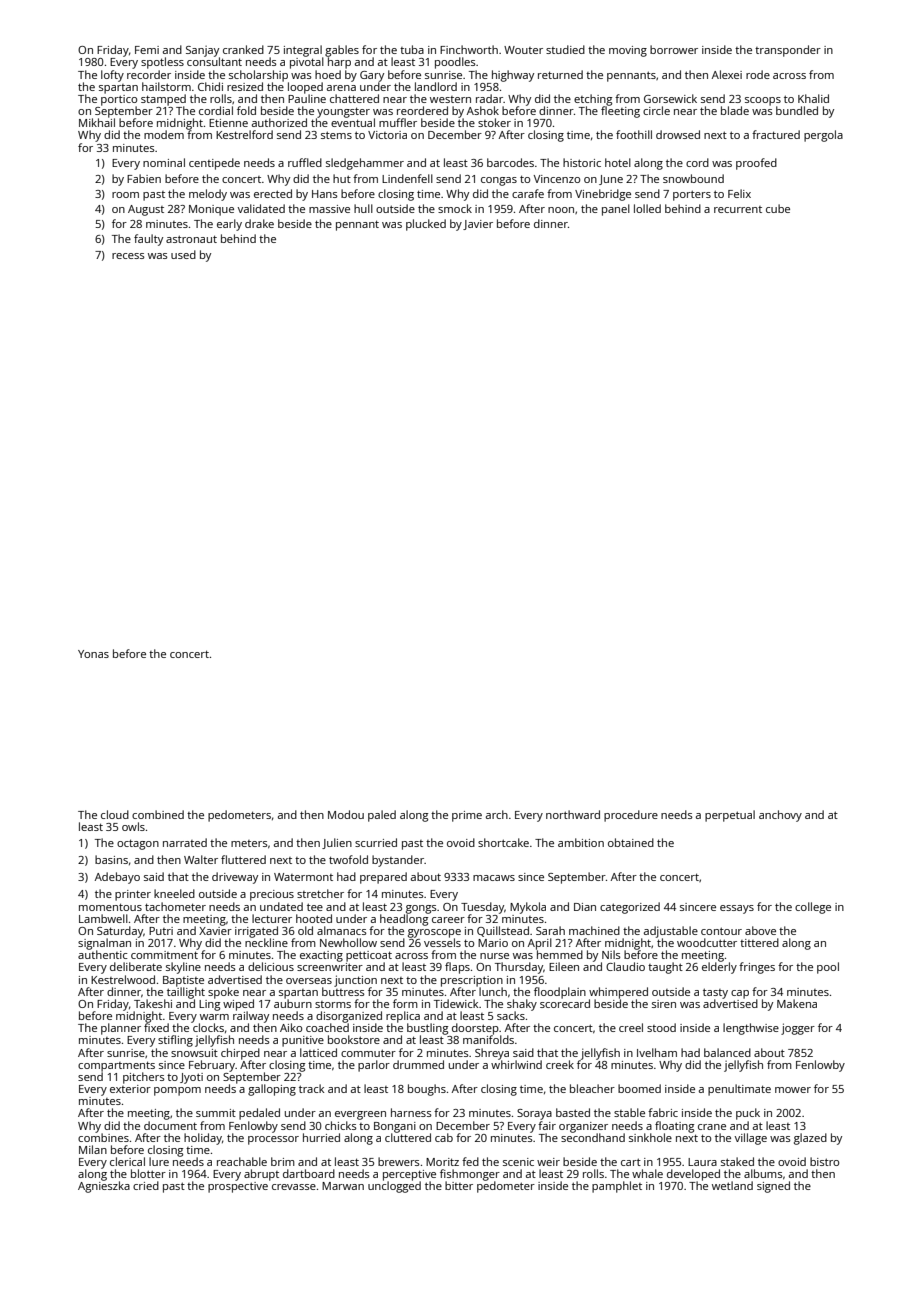 This screenshot has width=924, height=1308. What do you see at coordinates (573, 814) in the screenshot?
I see `northward` at bounding box center [573, 814].
